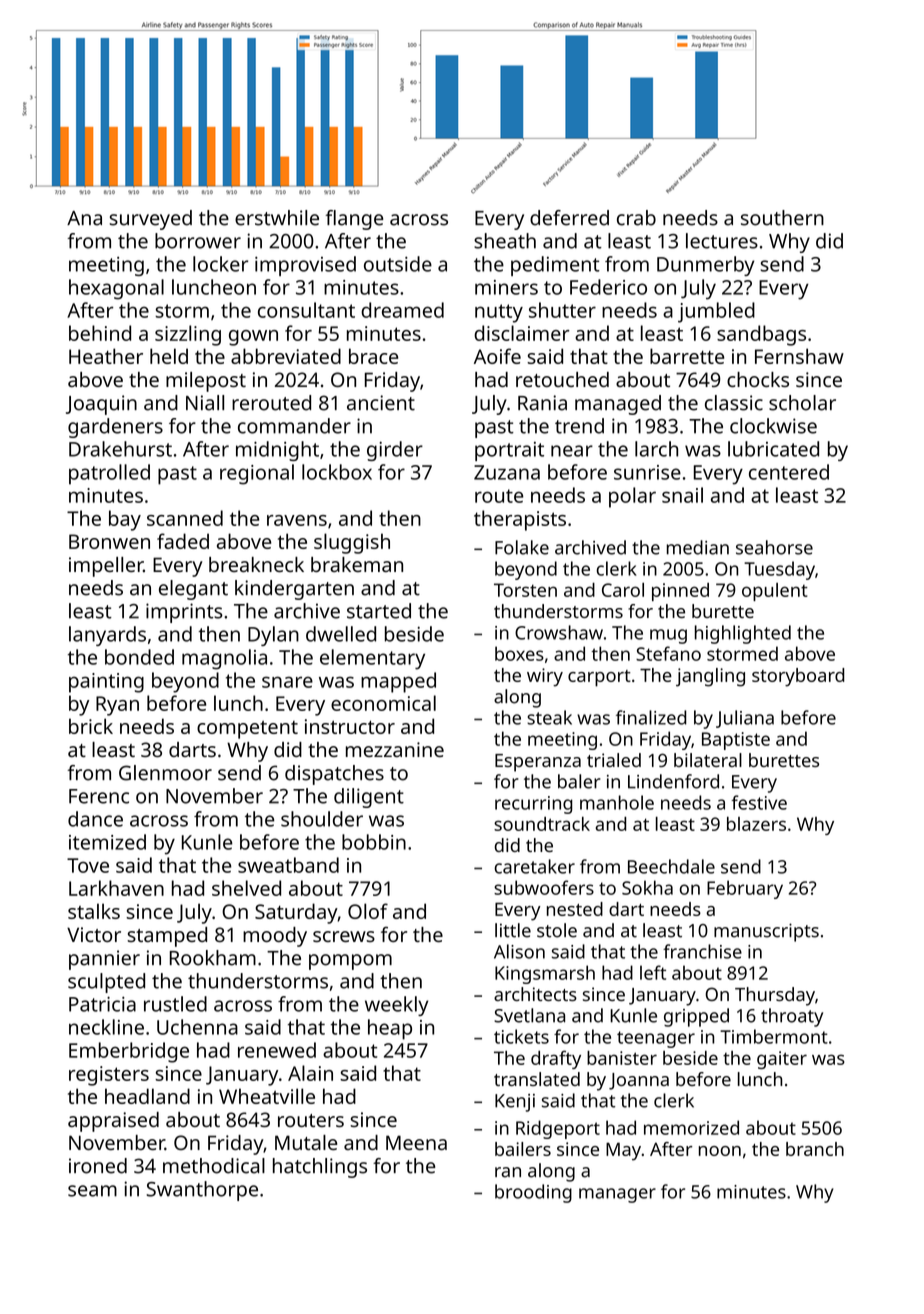 The height and width of the page is (1314, 924). What do you see at coordinates (706, 266) in the page?
I see `Dunmerby` at bounding box center [706, 266].
